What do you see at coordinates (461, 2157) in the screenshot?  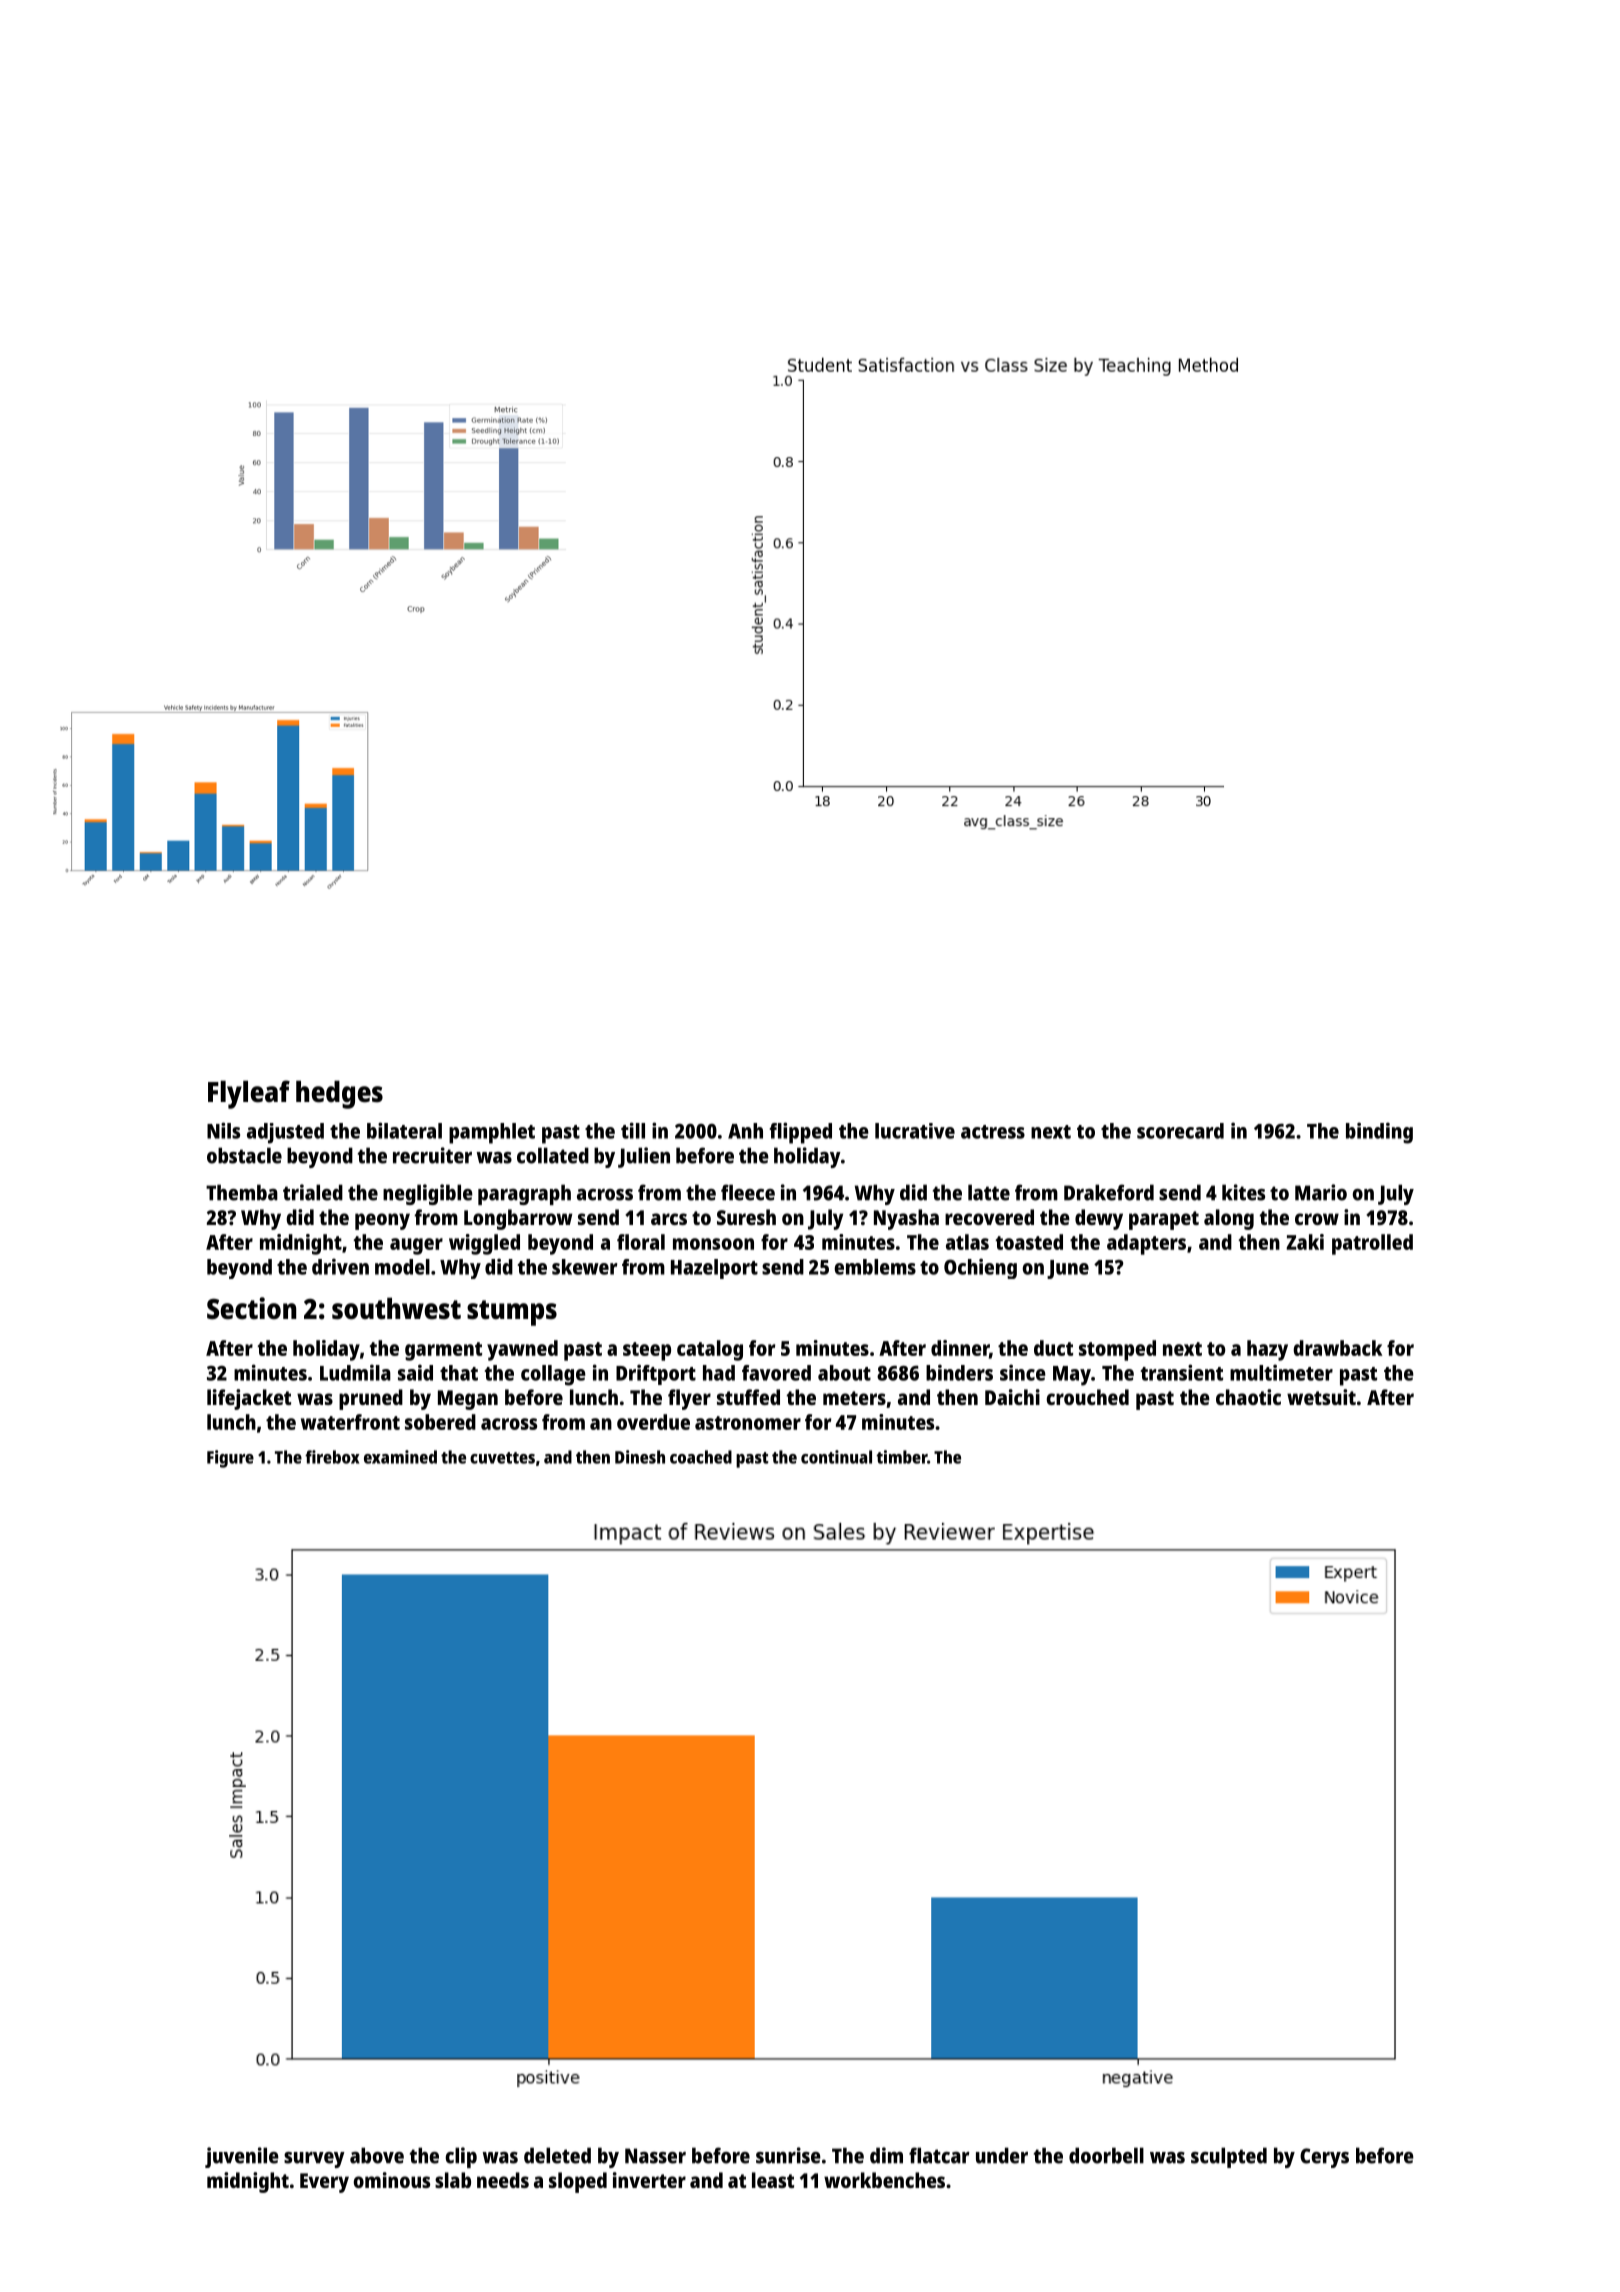 I see `clip` at bounding box center [461, 2157].
